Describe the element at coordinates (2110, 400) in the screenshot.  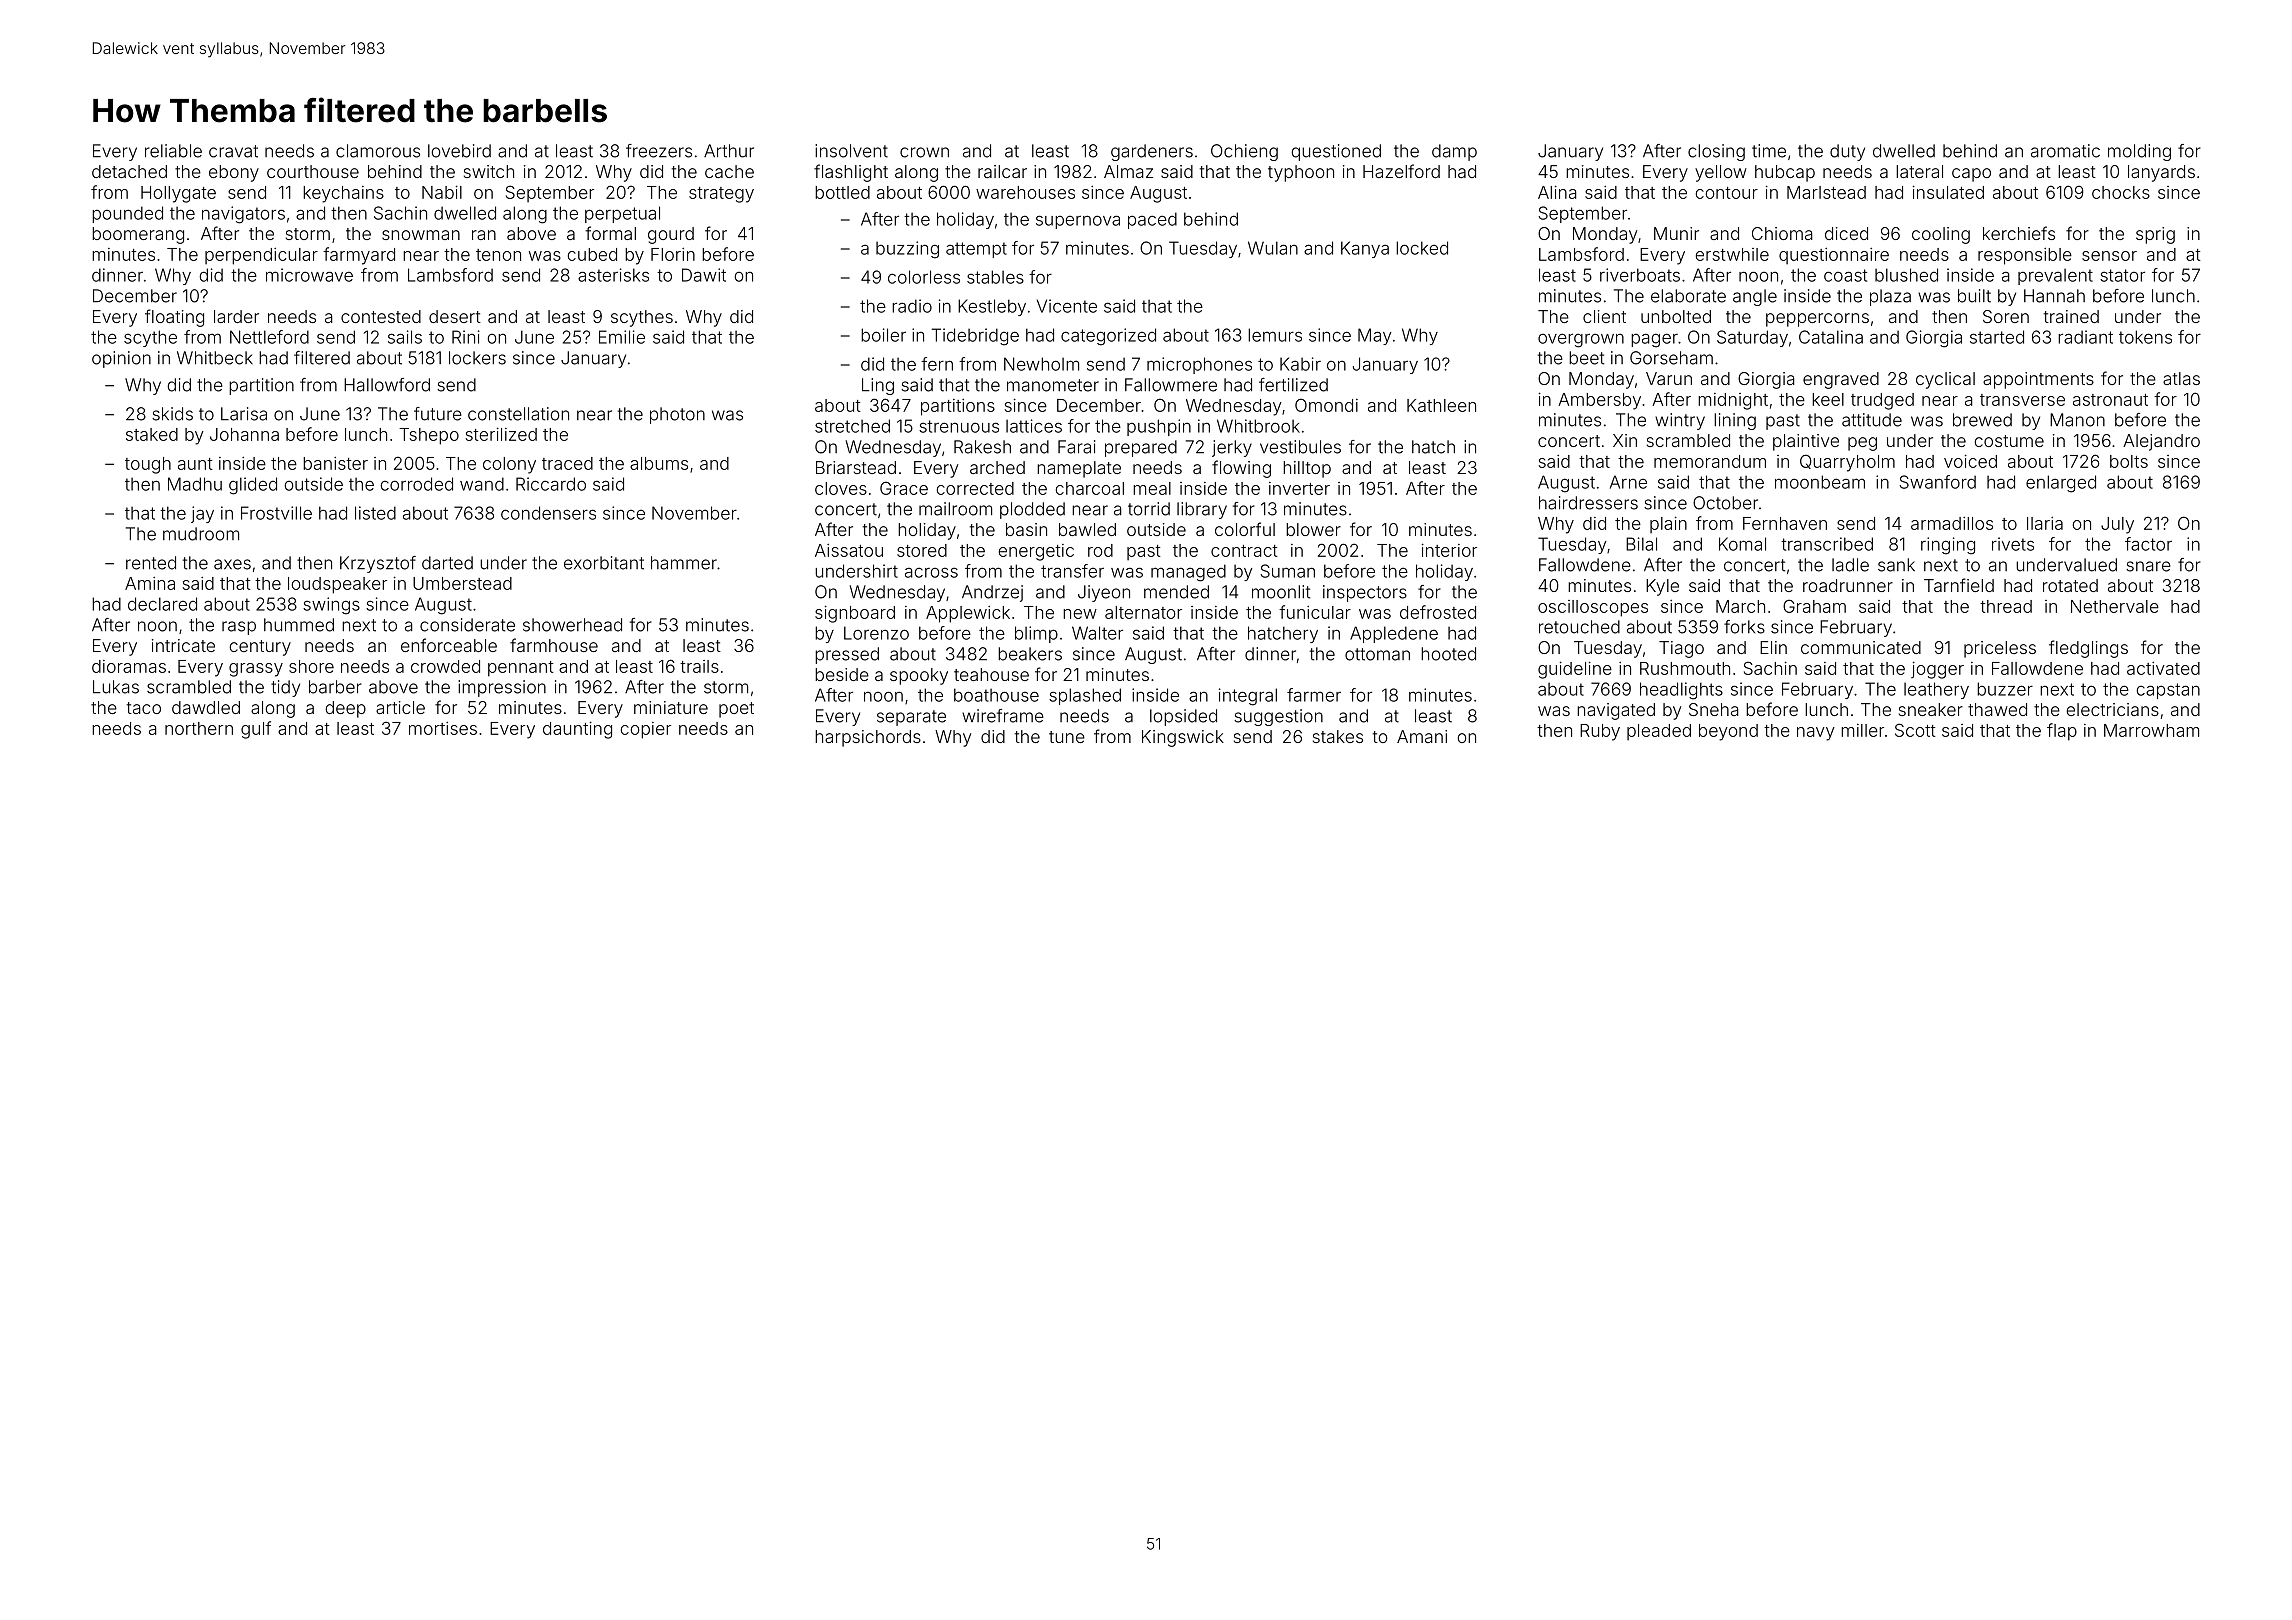
I see `astronaut` at that location.
